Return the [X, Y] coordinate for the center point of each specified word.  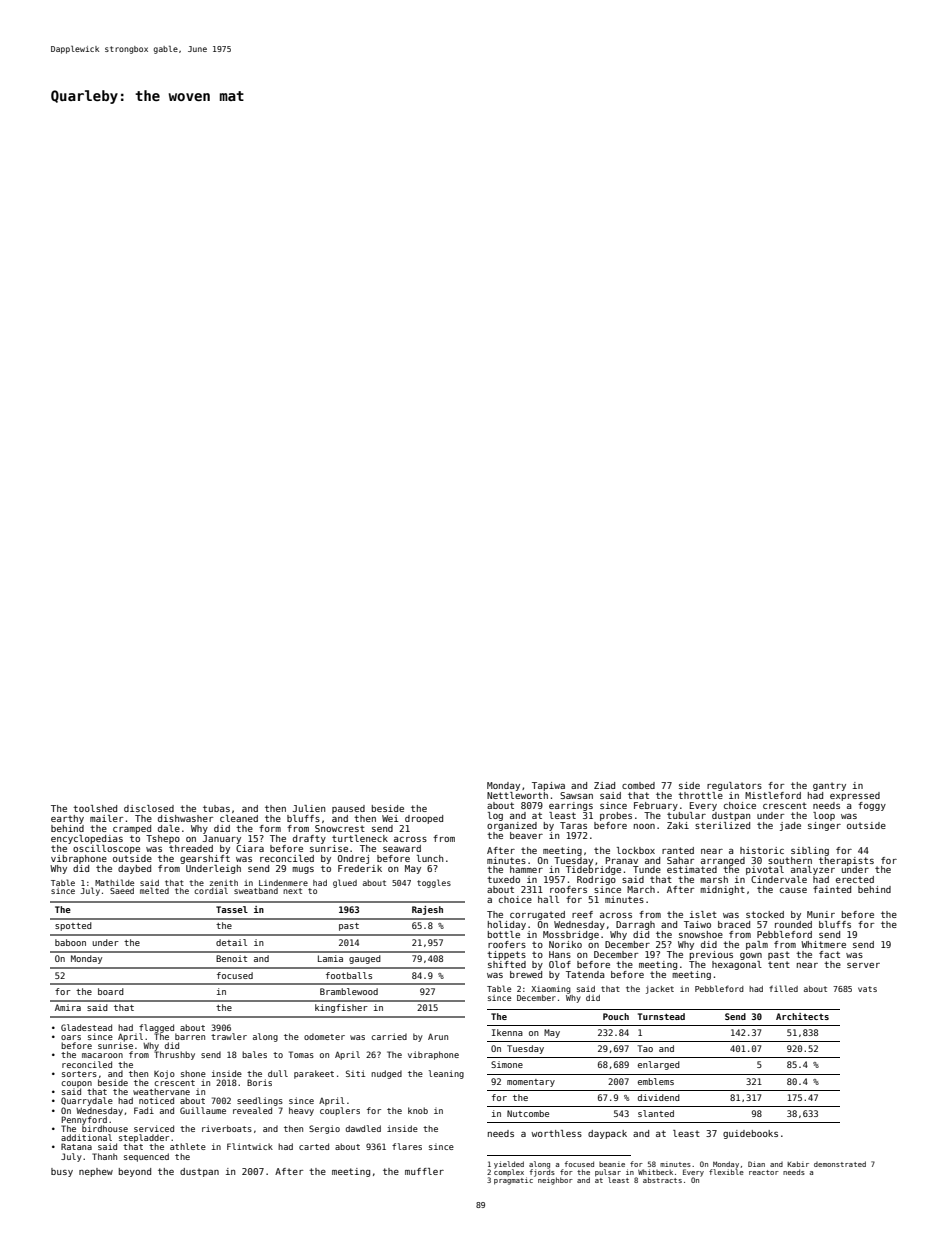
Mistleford [773, 795]
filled [783, 988]
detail [231, 942]
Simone [507, 1064]
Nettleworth [517, 795]
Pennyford [84, 1120]
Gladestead [86, 1027]
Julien [309, 808]
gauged [365, 959]
